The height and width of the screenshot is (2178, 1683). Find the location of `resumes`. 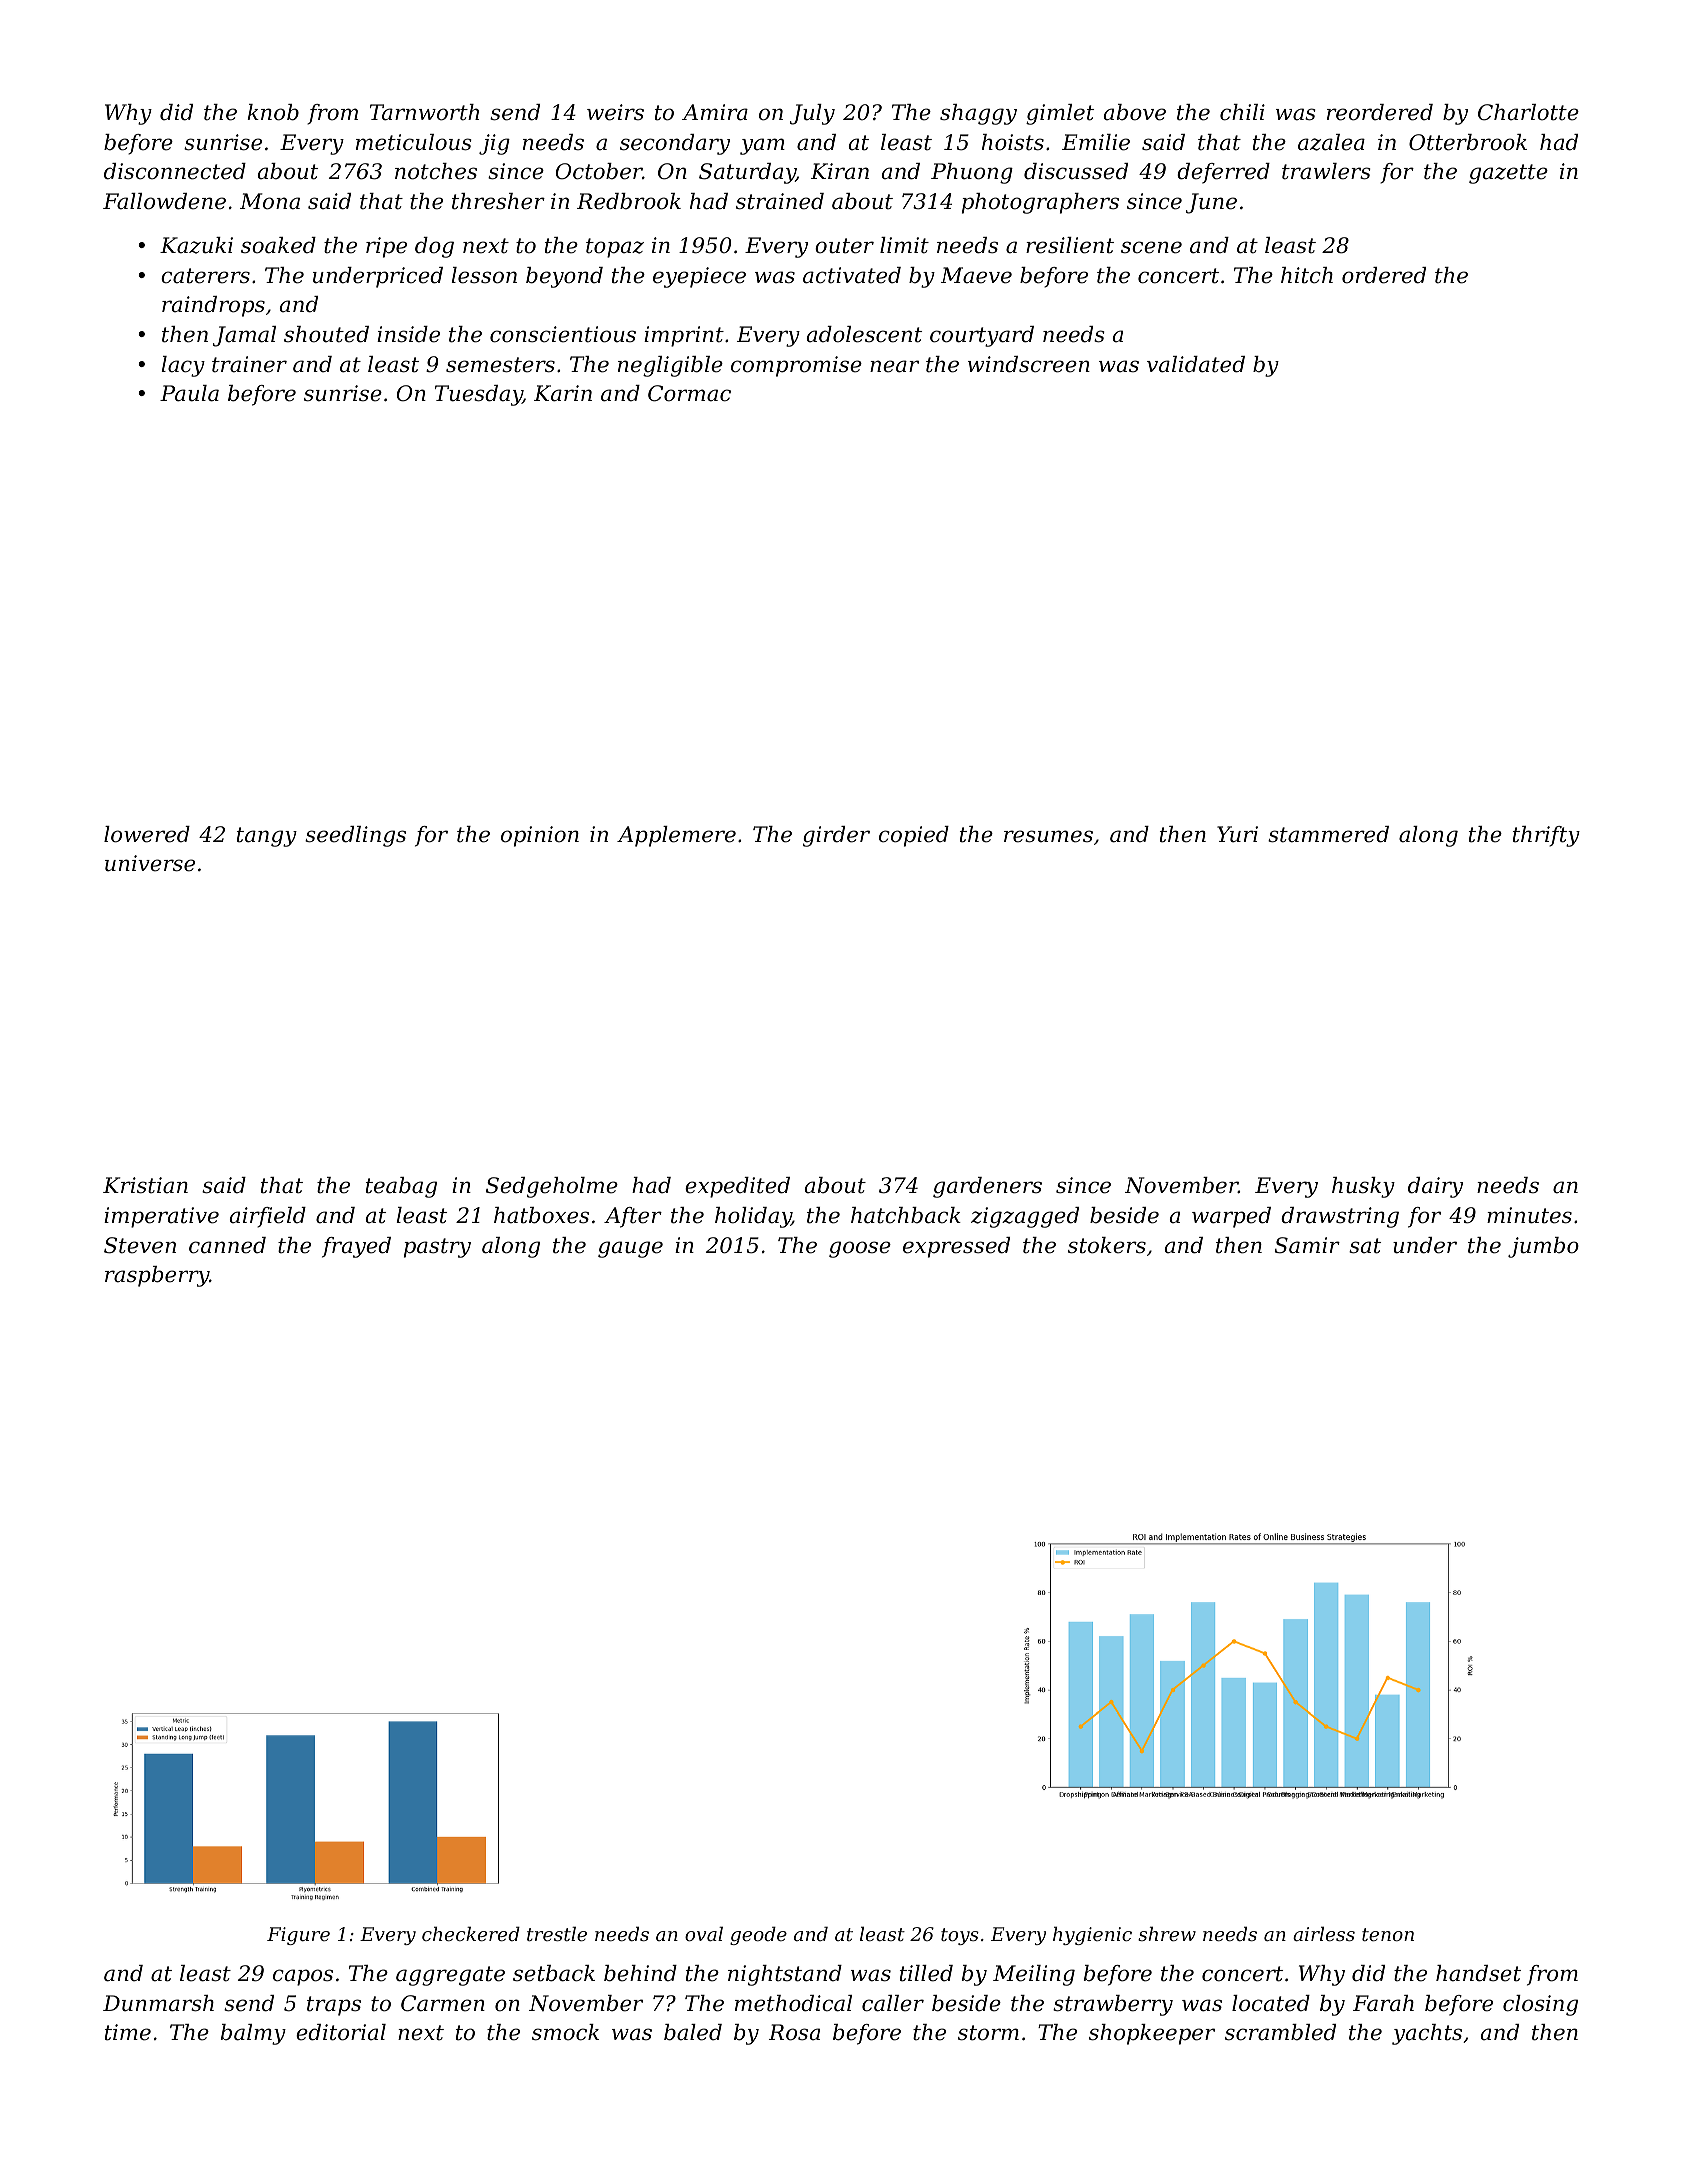

resumes is located at coordinates (1048, 836).
